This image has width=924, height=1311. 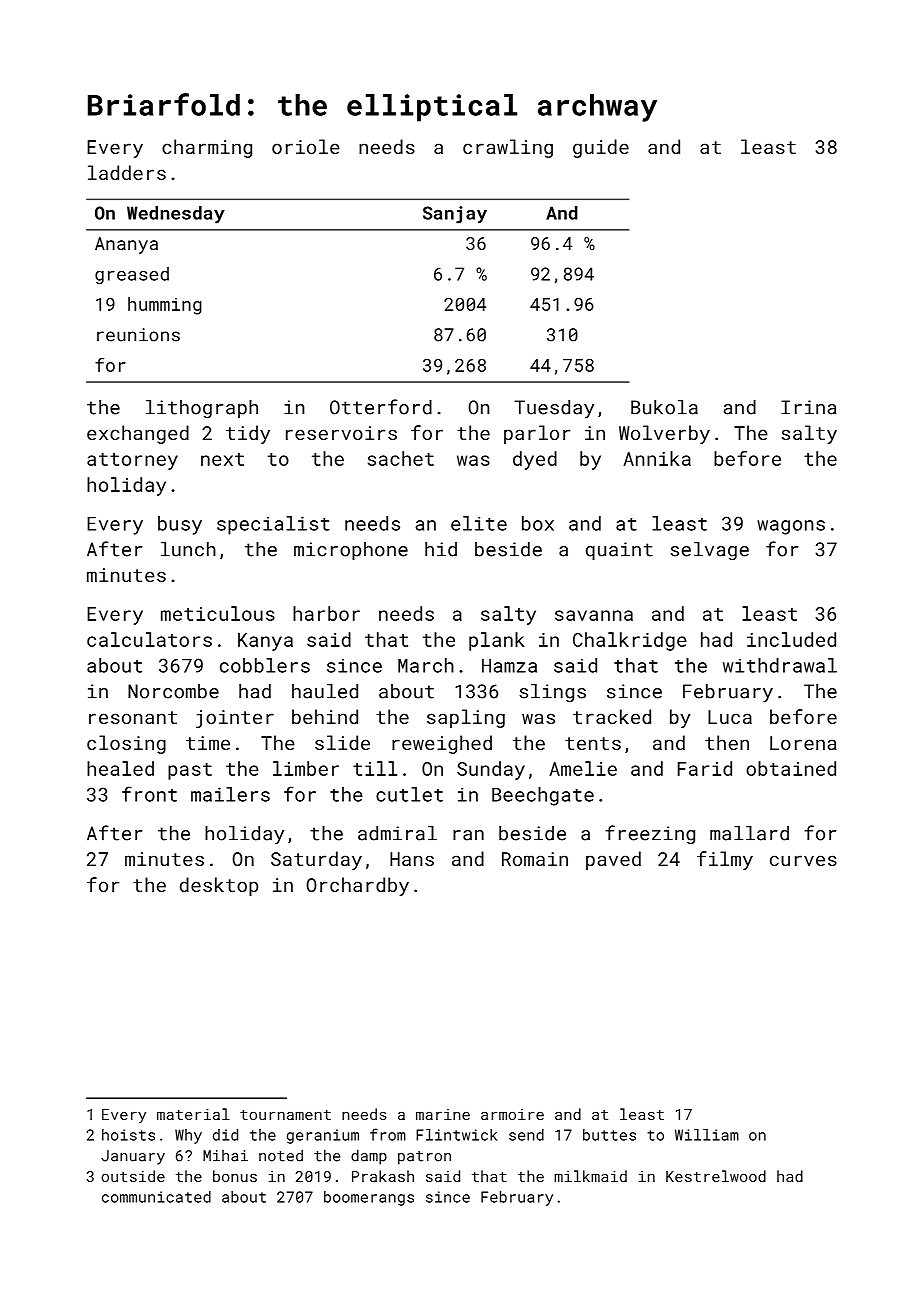 I want to click on guide, so click(x=601, y=148).
